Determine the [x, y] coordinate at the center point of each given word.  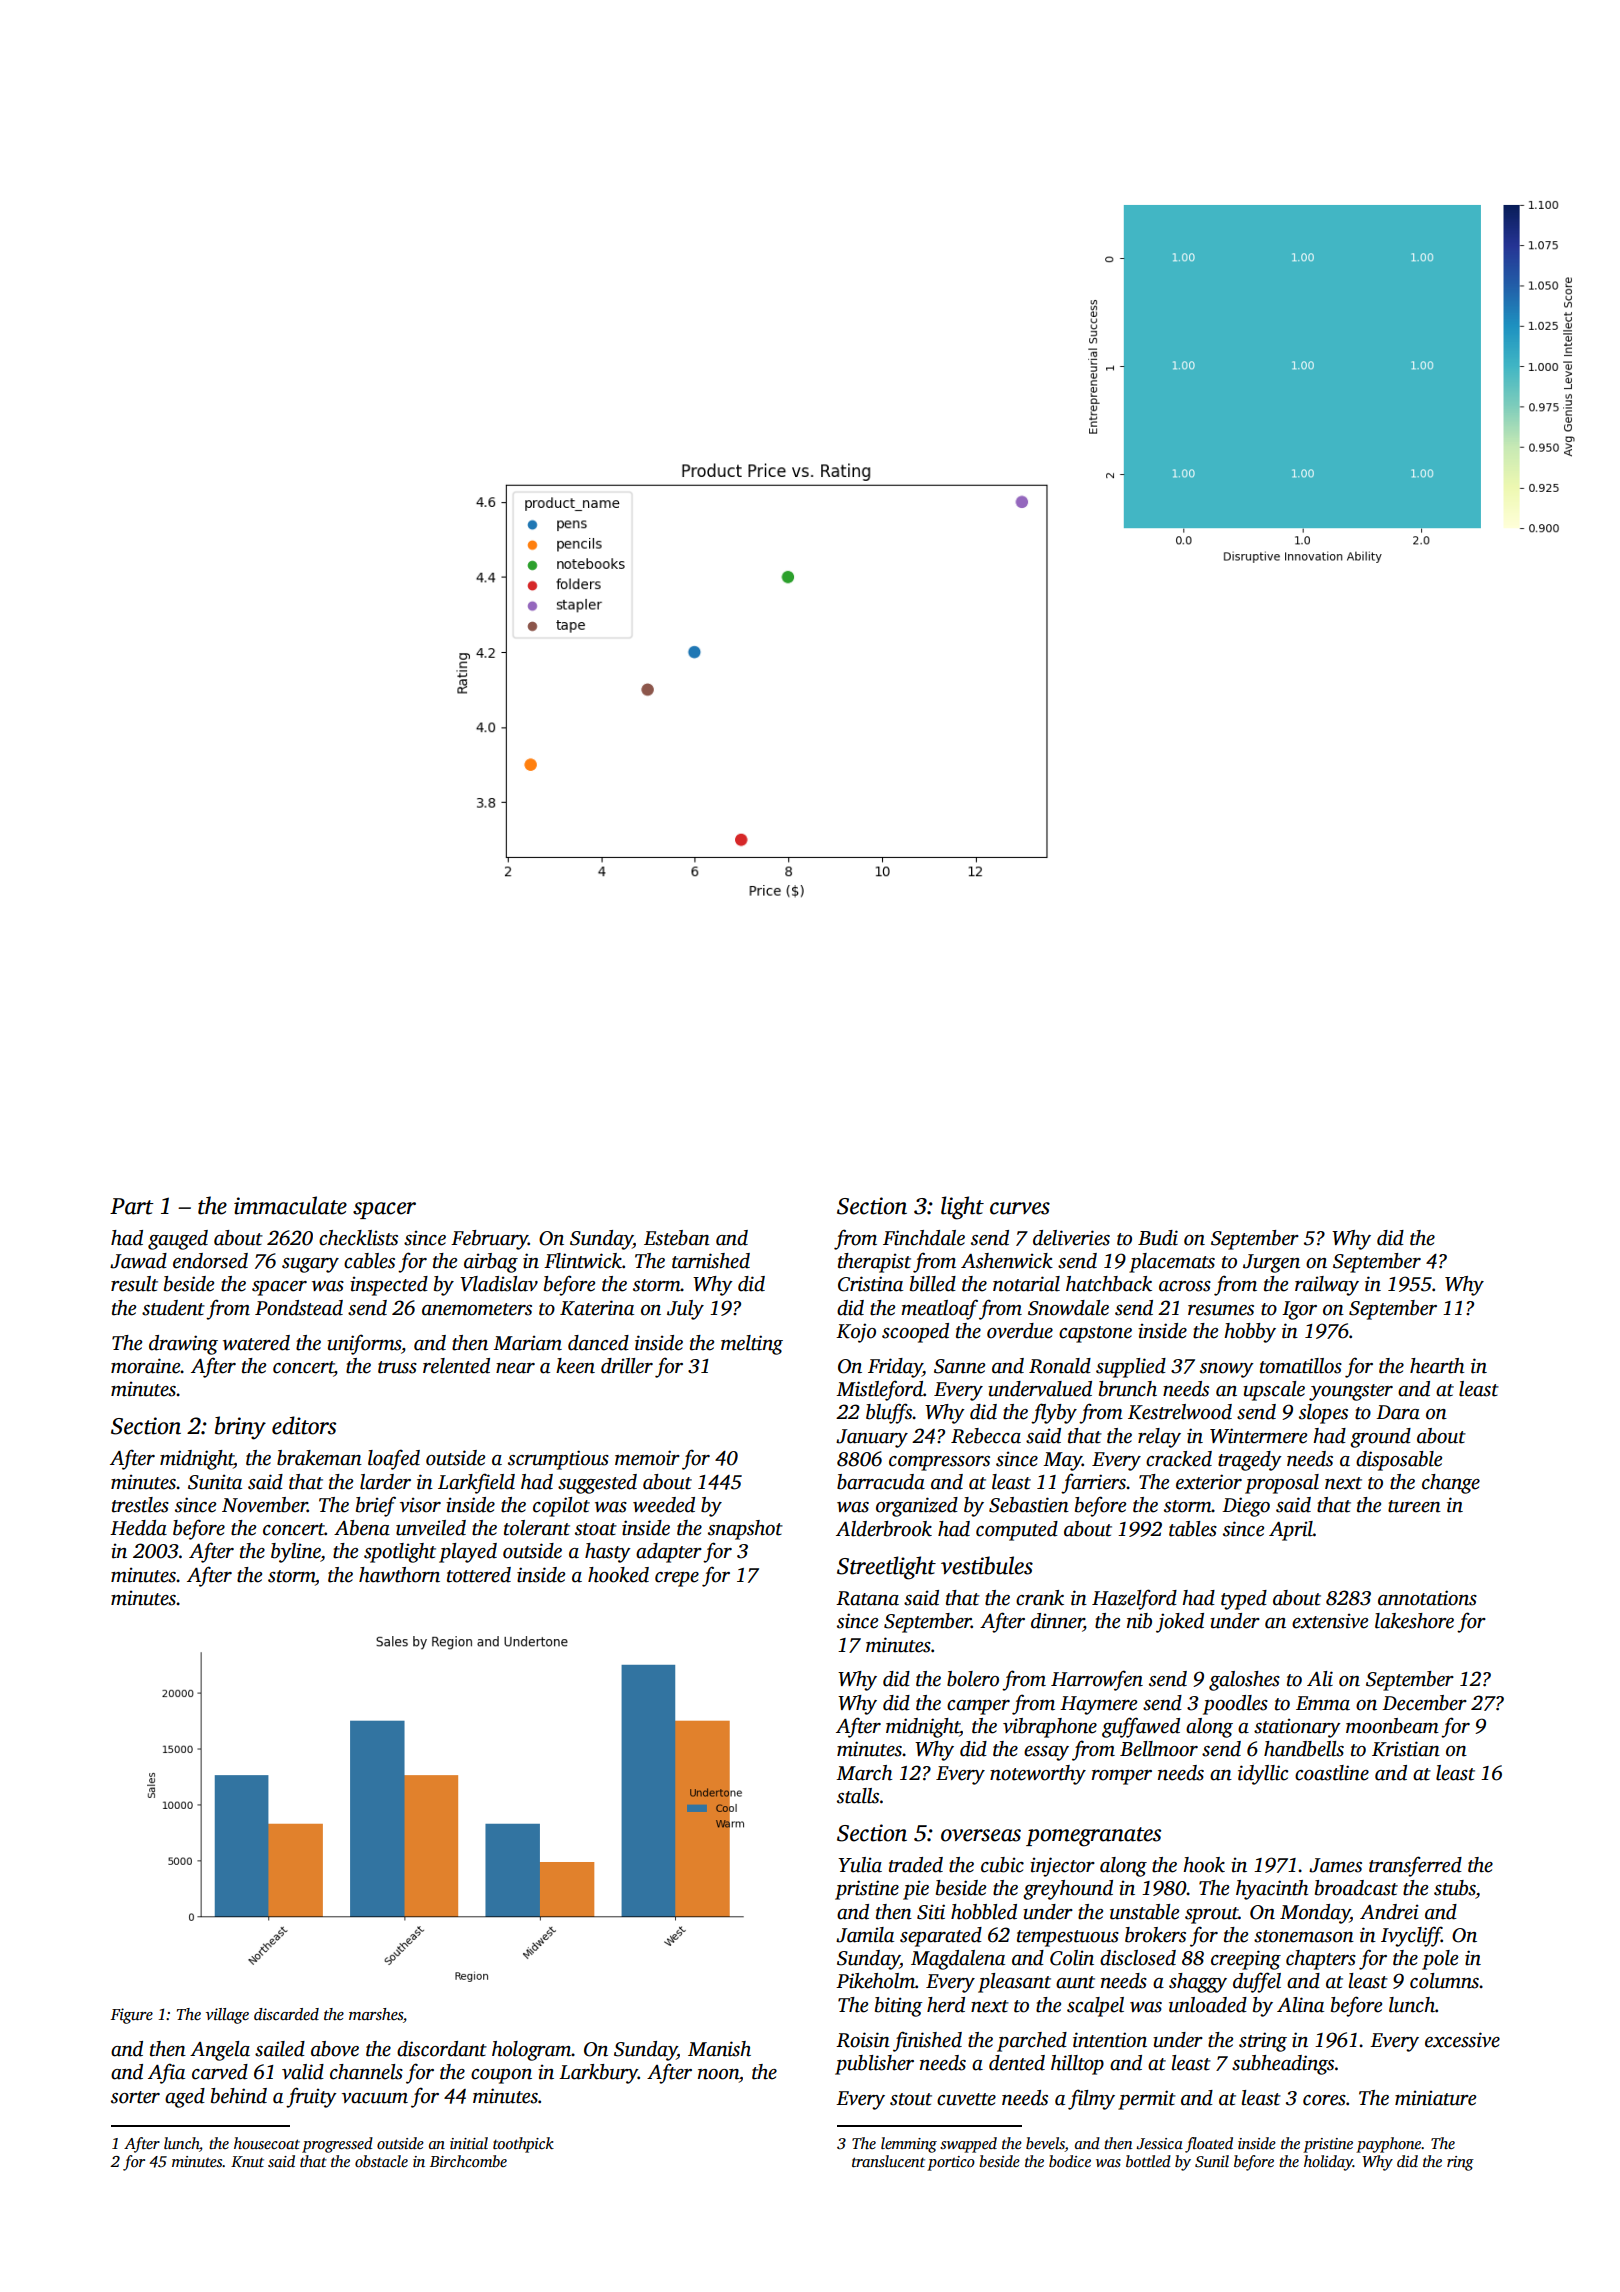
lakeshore [1414, 1621]
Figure [132, 2016]
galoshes [1244, 1681]
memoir [647, 1458]
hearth [1437, 1366]
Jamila [865, 1935]
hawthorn [399, 1575]
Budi [1158, 1238]
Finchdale [924, 1238]
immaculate [290, 1205]
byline [296, 1553]
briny [240, 1428]
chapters [1321, 1960]
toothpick [523, 2145]
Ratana [867, 1598]
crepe [677, 1579]
